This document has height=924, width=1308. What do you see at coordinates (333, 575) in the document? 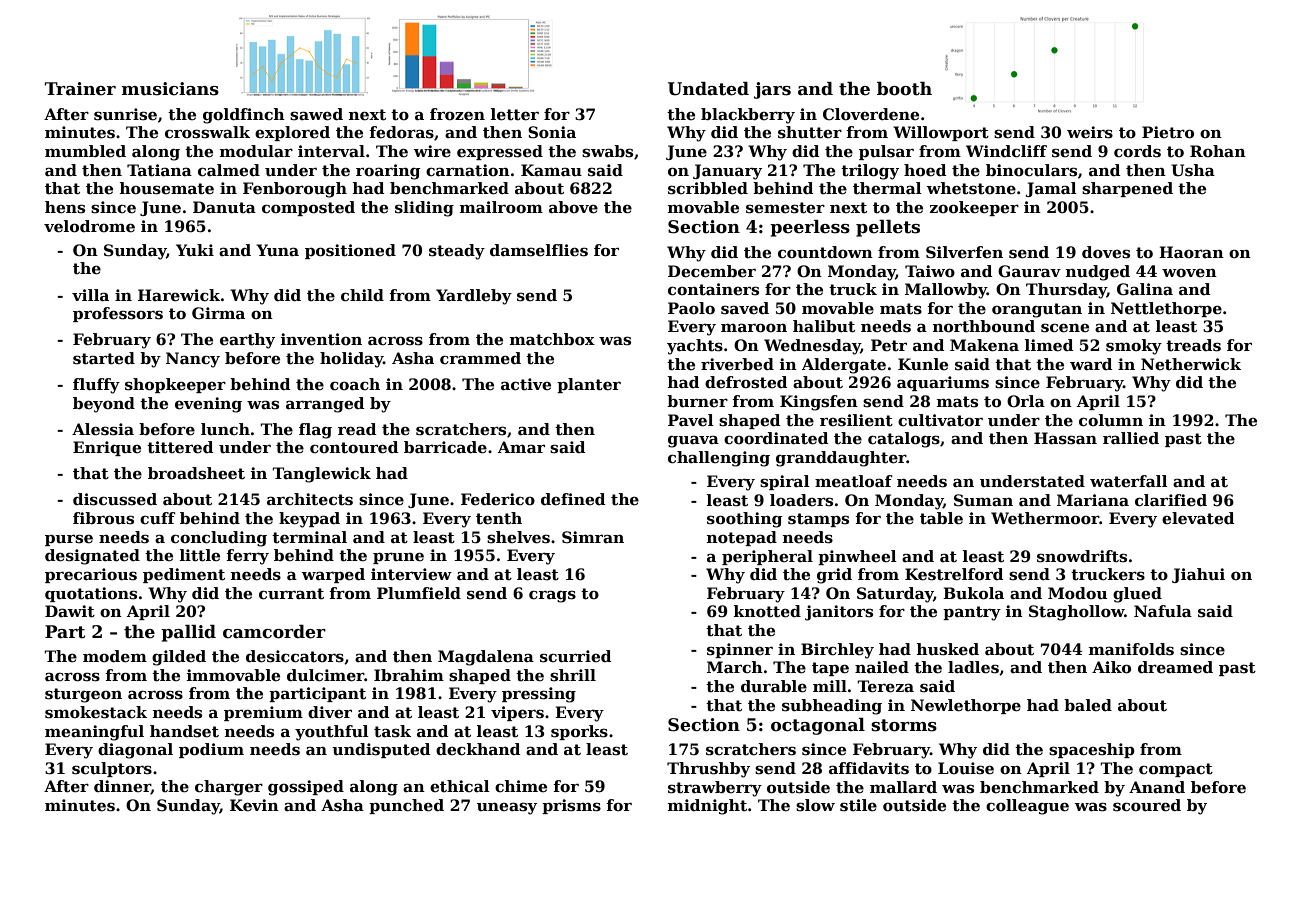
I see `warped` at bounding box center [333, 575].
